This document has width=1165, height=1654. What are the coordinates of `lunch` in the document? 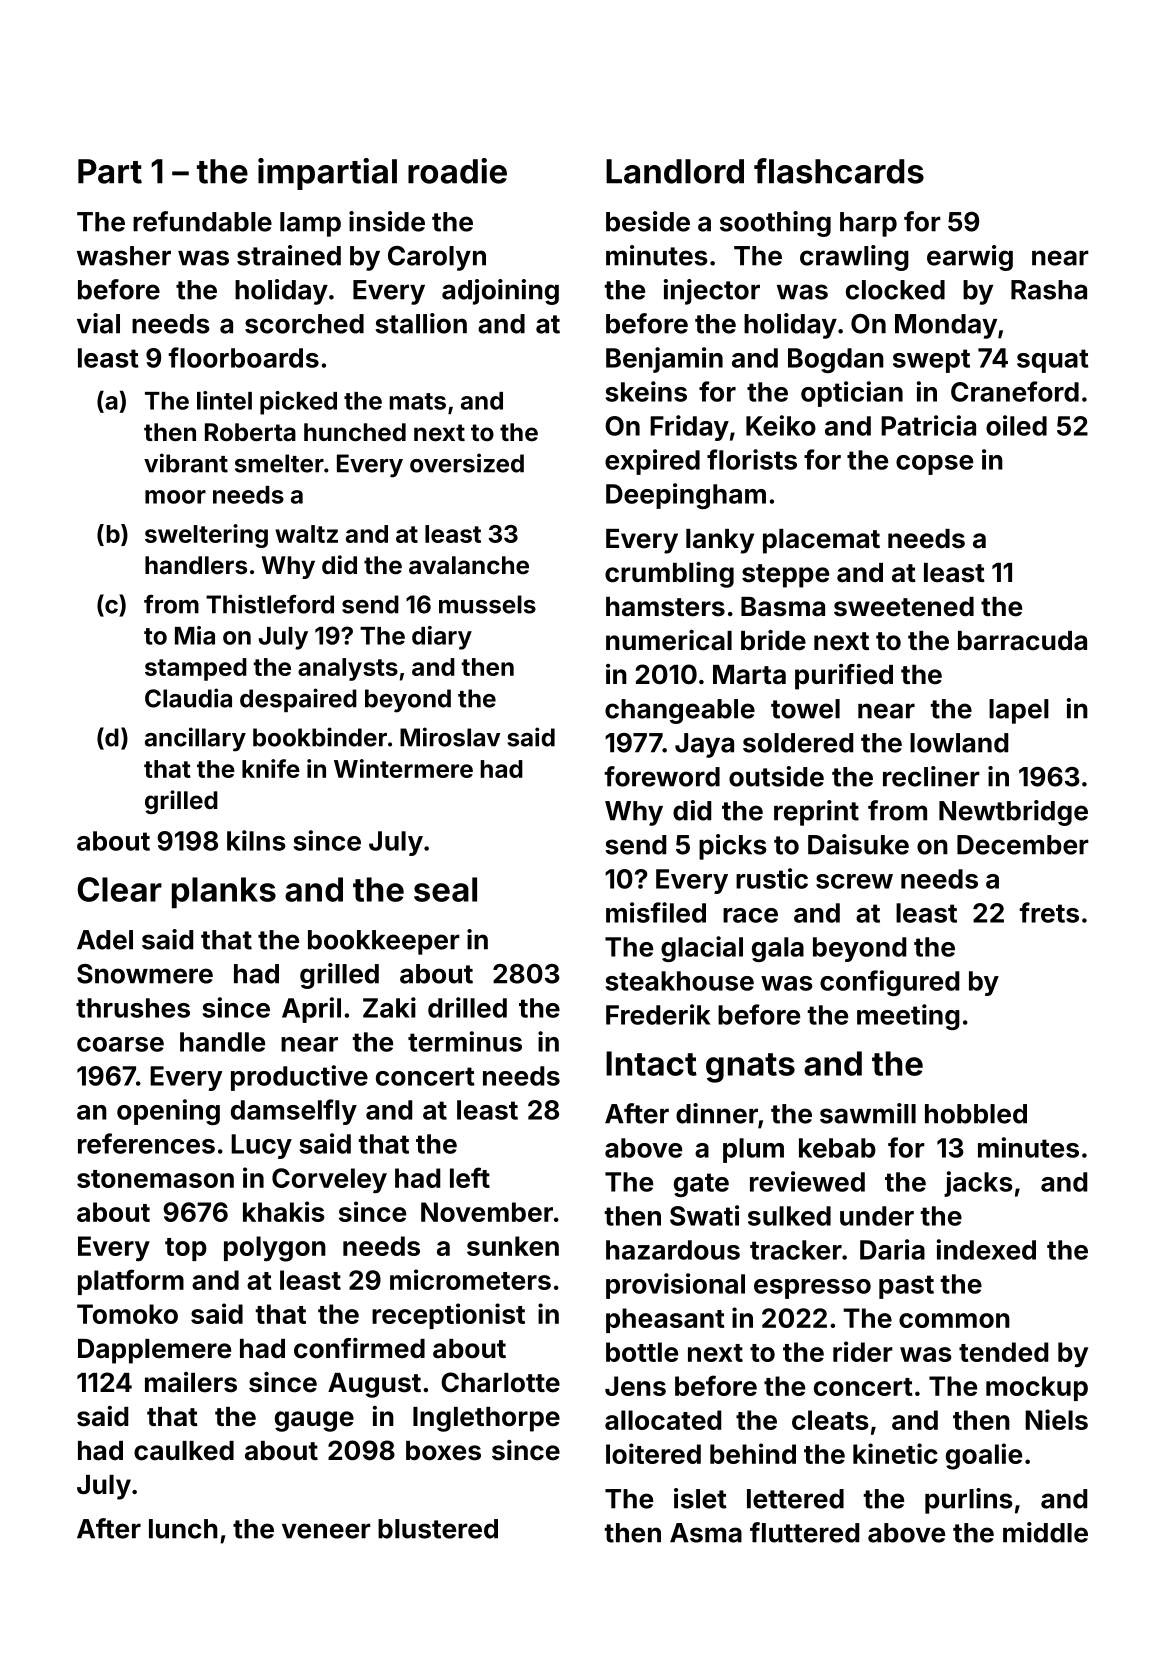 It's located at (183, 1529).
